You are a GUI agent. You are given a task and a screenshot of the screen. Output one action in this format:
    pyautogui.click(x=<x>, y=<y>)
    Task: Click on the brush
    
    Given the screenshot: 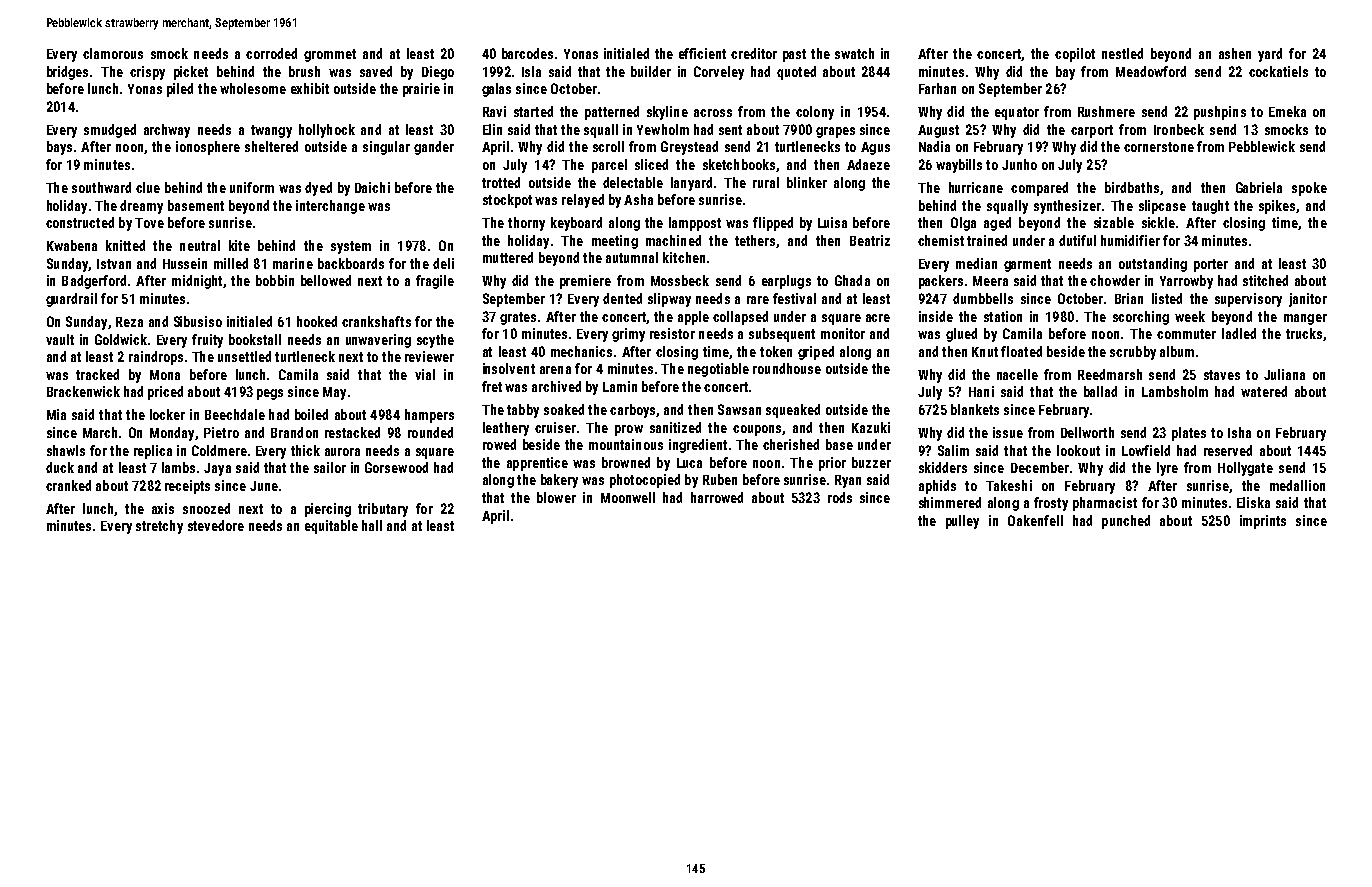 What is the action you would take?
    pyautogui.click(x=304, y=71)
